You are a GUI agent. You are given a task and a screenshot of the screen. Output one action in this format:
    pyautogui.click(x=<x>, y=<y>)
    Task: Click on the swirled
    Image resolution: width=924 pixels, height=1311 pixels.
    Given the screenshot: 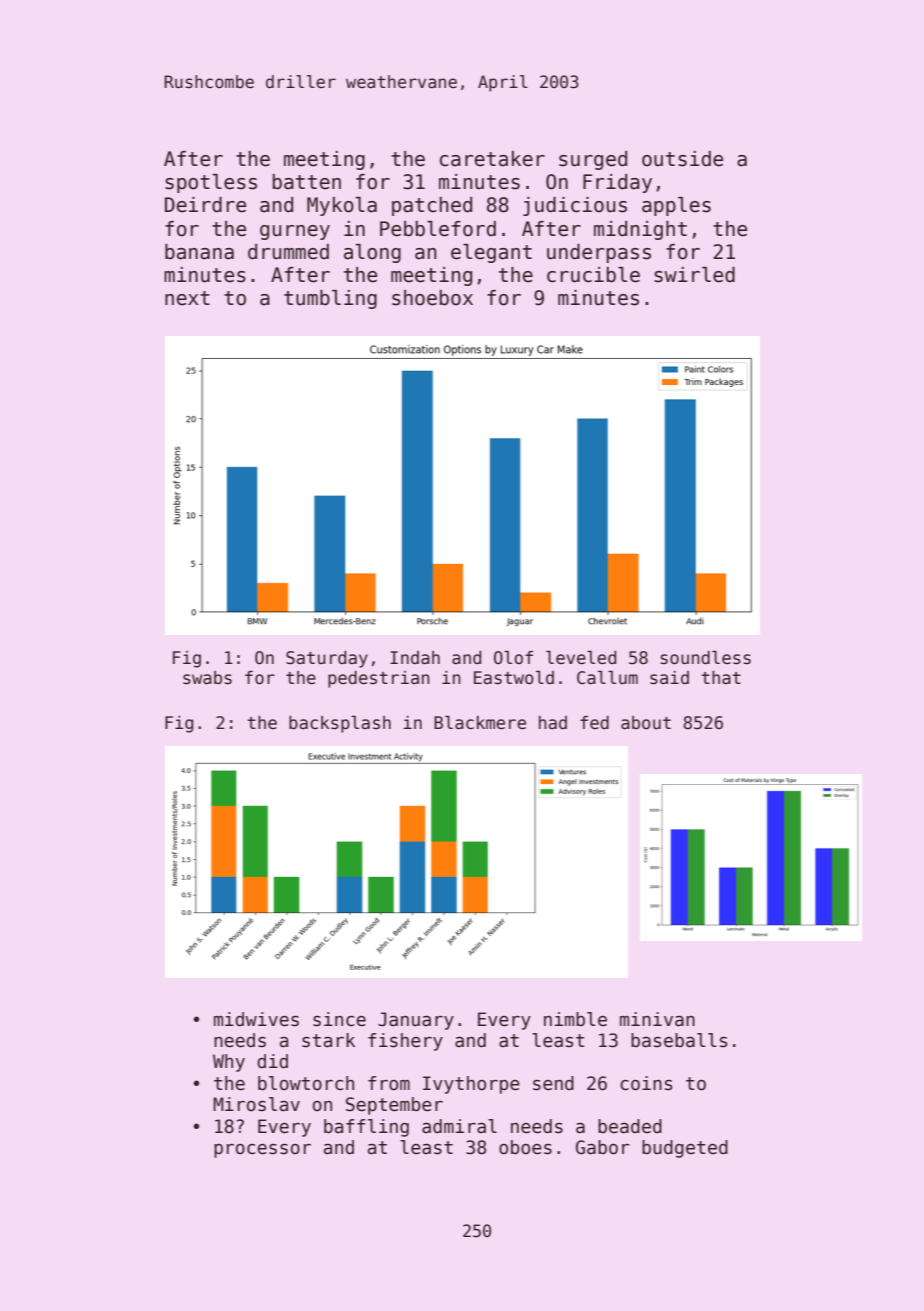 What is the action you would take?
    pyautogui.click(x=694, y=275)
